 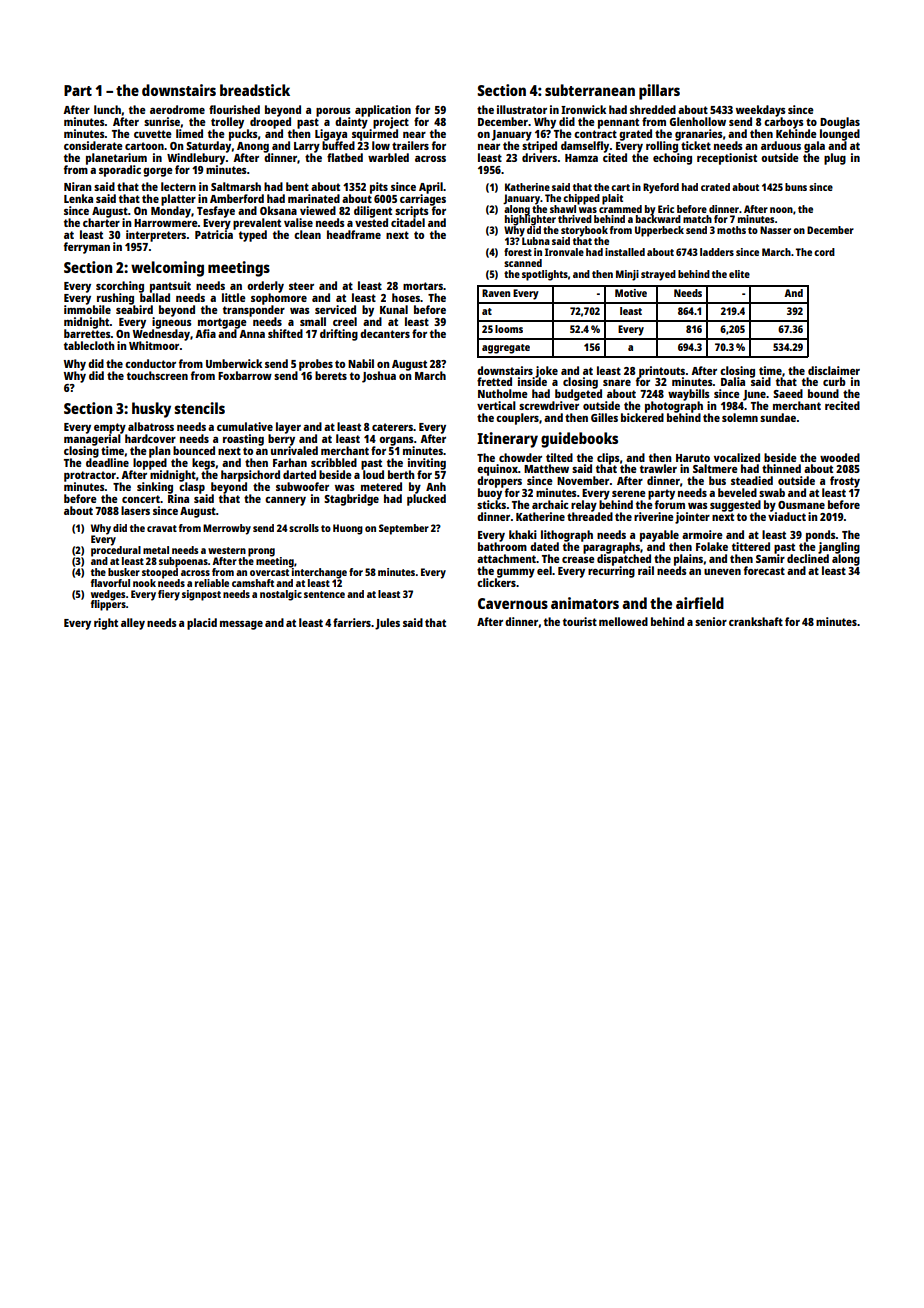 What do you see at coordinates (700, 603) in the page?
I see `airfield` at bounding box center [700, 603].
